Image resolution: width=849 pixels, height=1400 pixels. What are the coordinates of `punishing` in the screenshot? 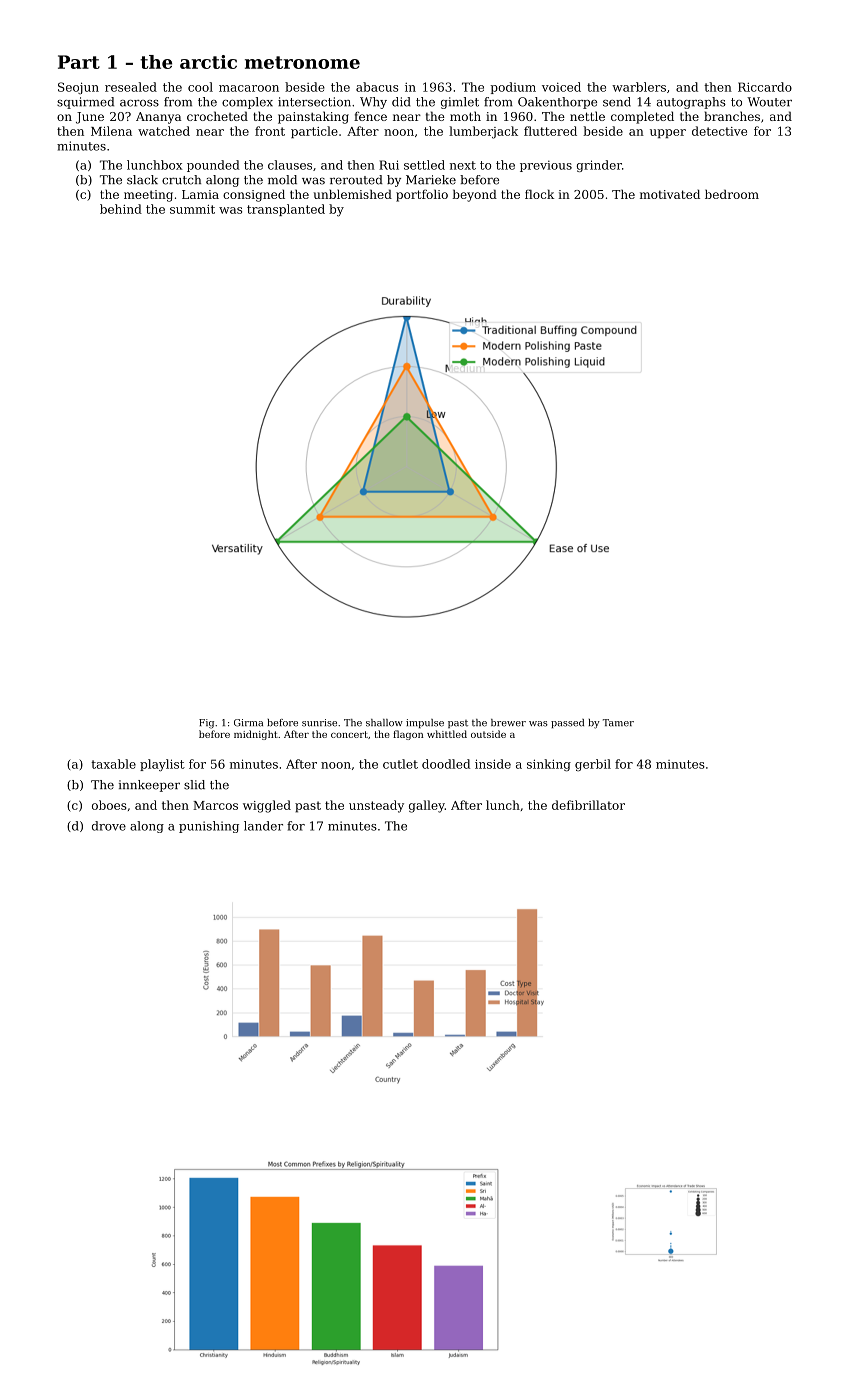 It's located at (209, 827).
